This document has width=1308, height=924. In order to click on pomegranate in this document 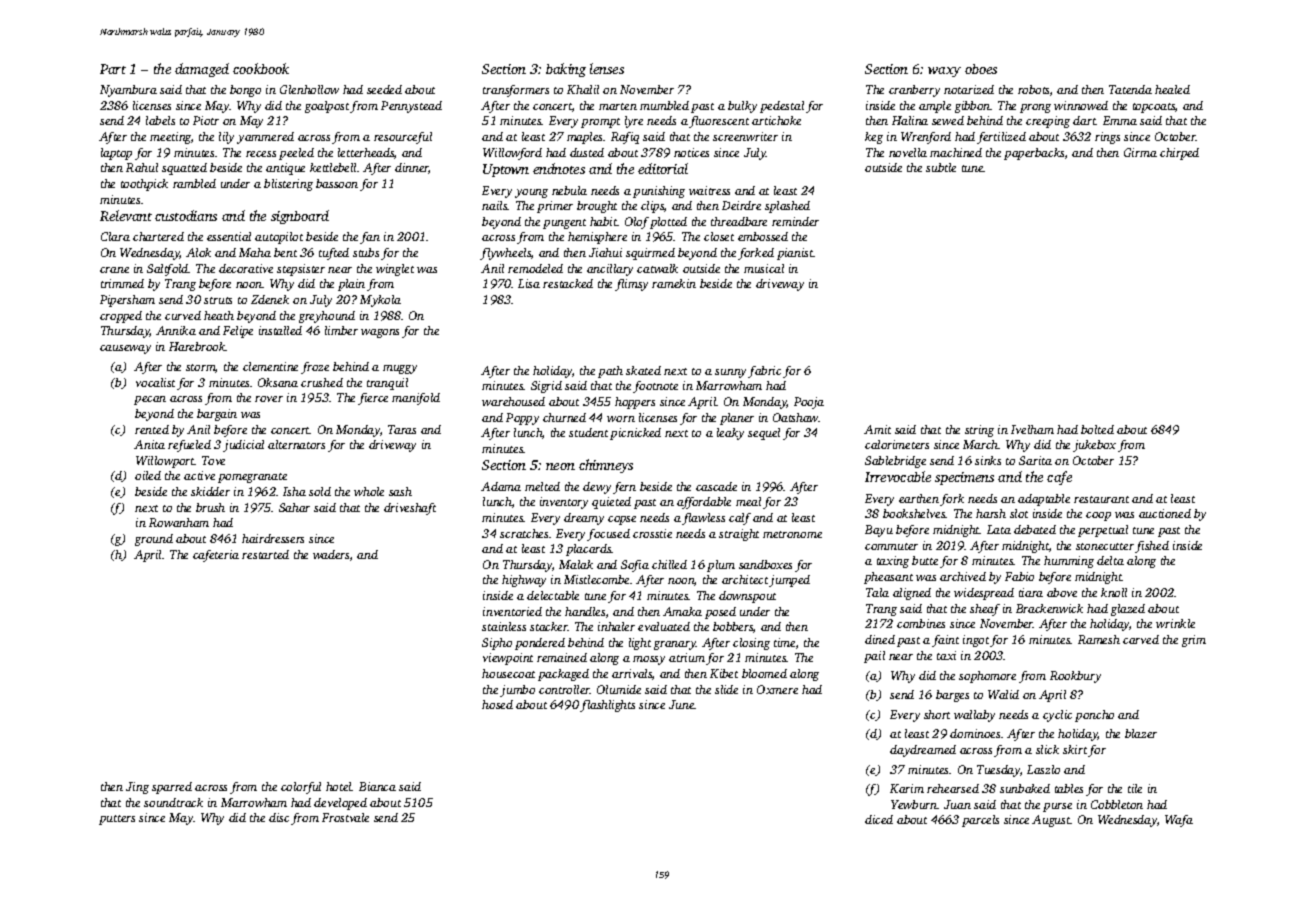, I will do `click(252, 478)`.
